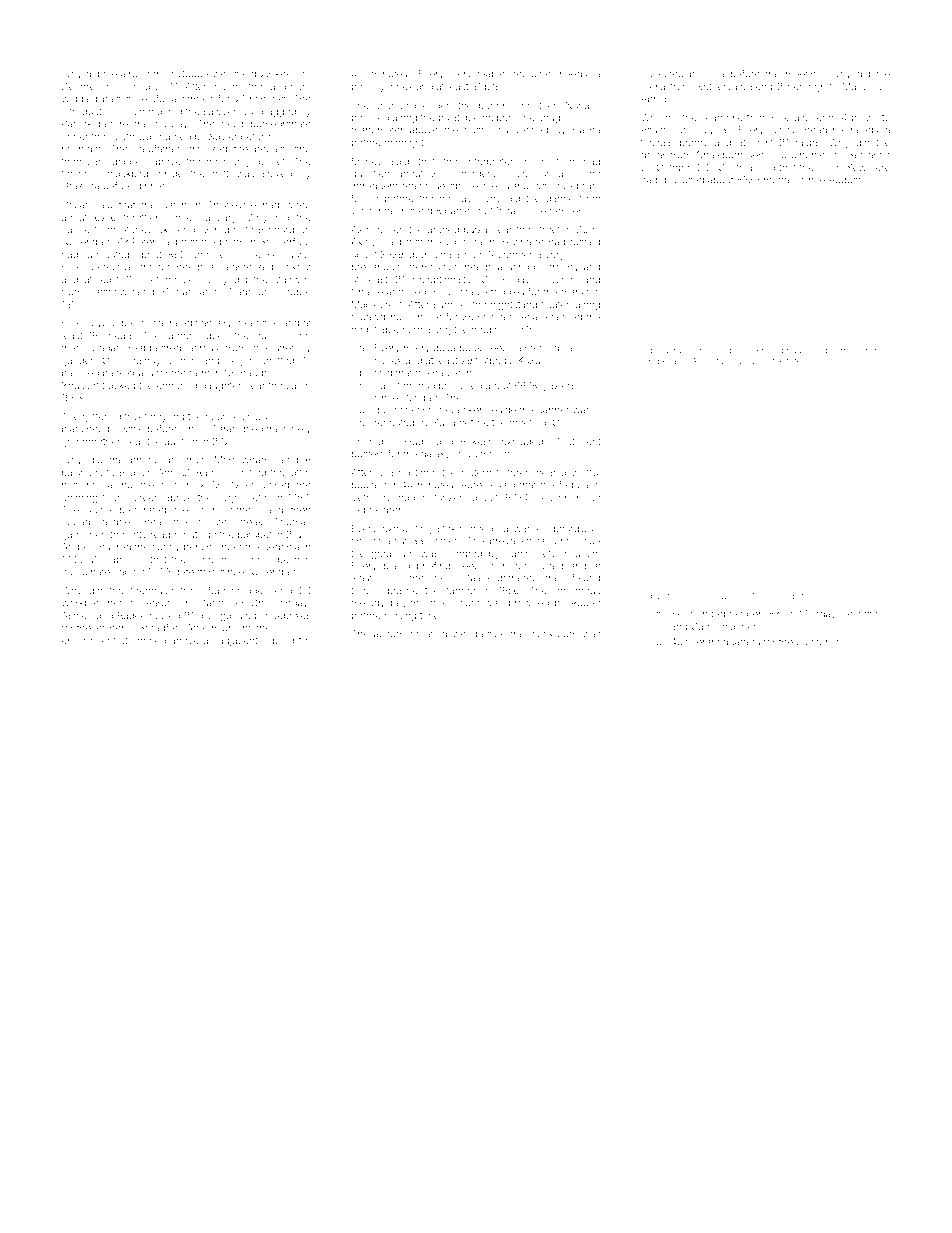 The height and width of the document is (1233, 952). I want to click on airport, so click(135, 74).
